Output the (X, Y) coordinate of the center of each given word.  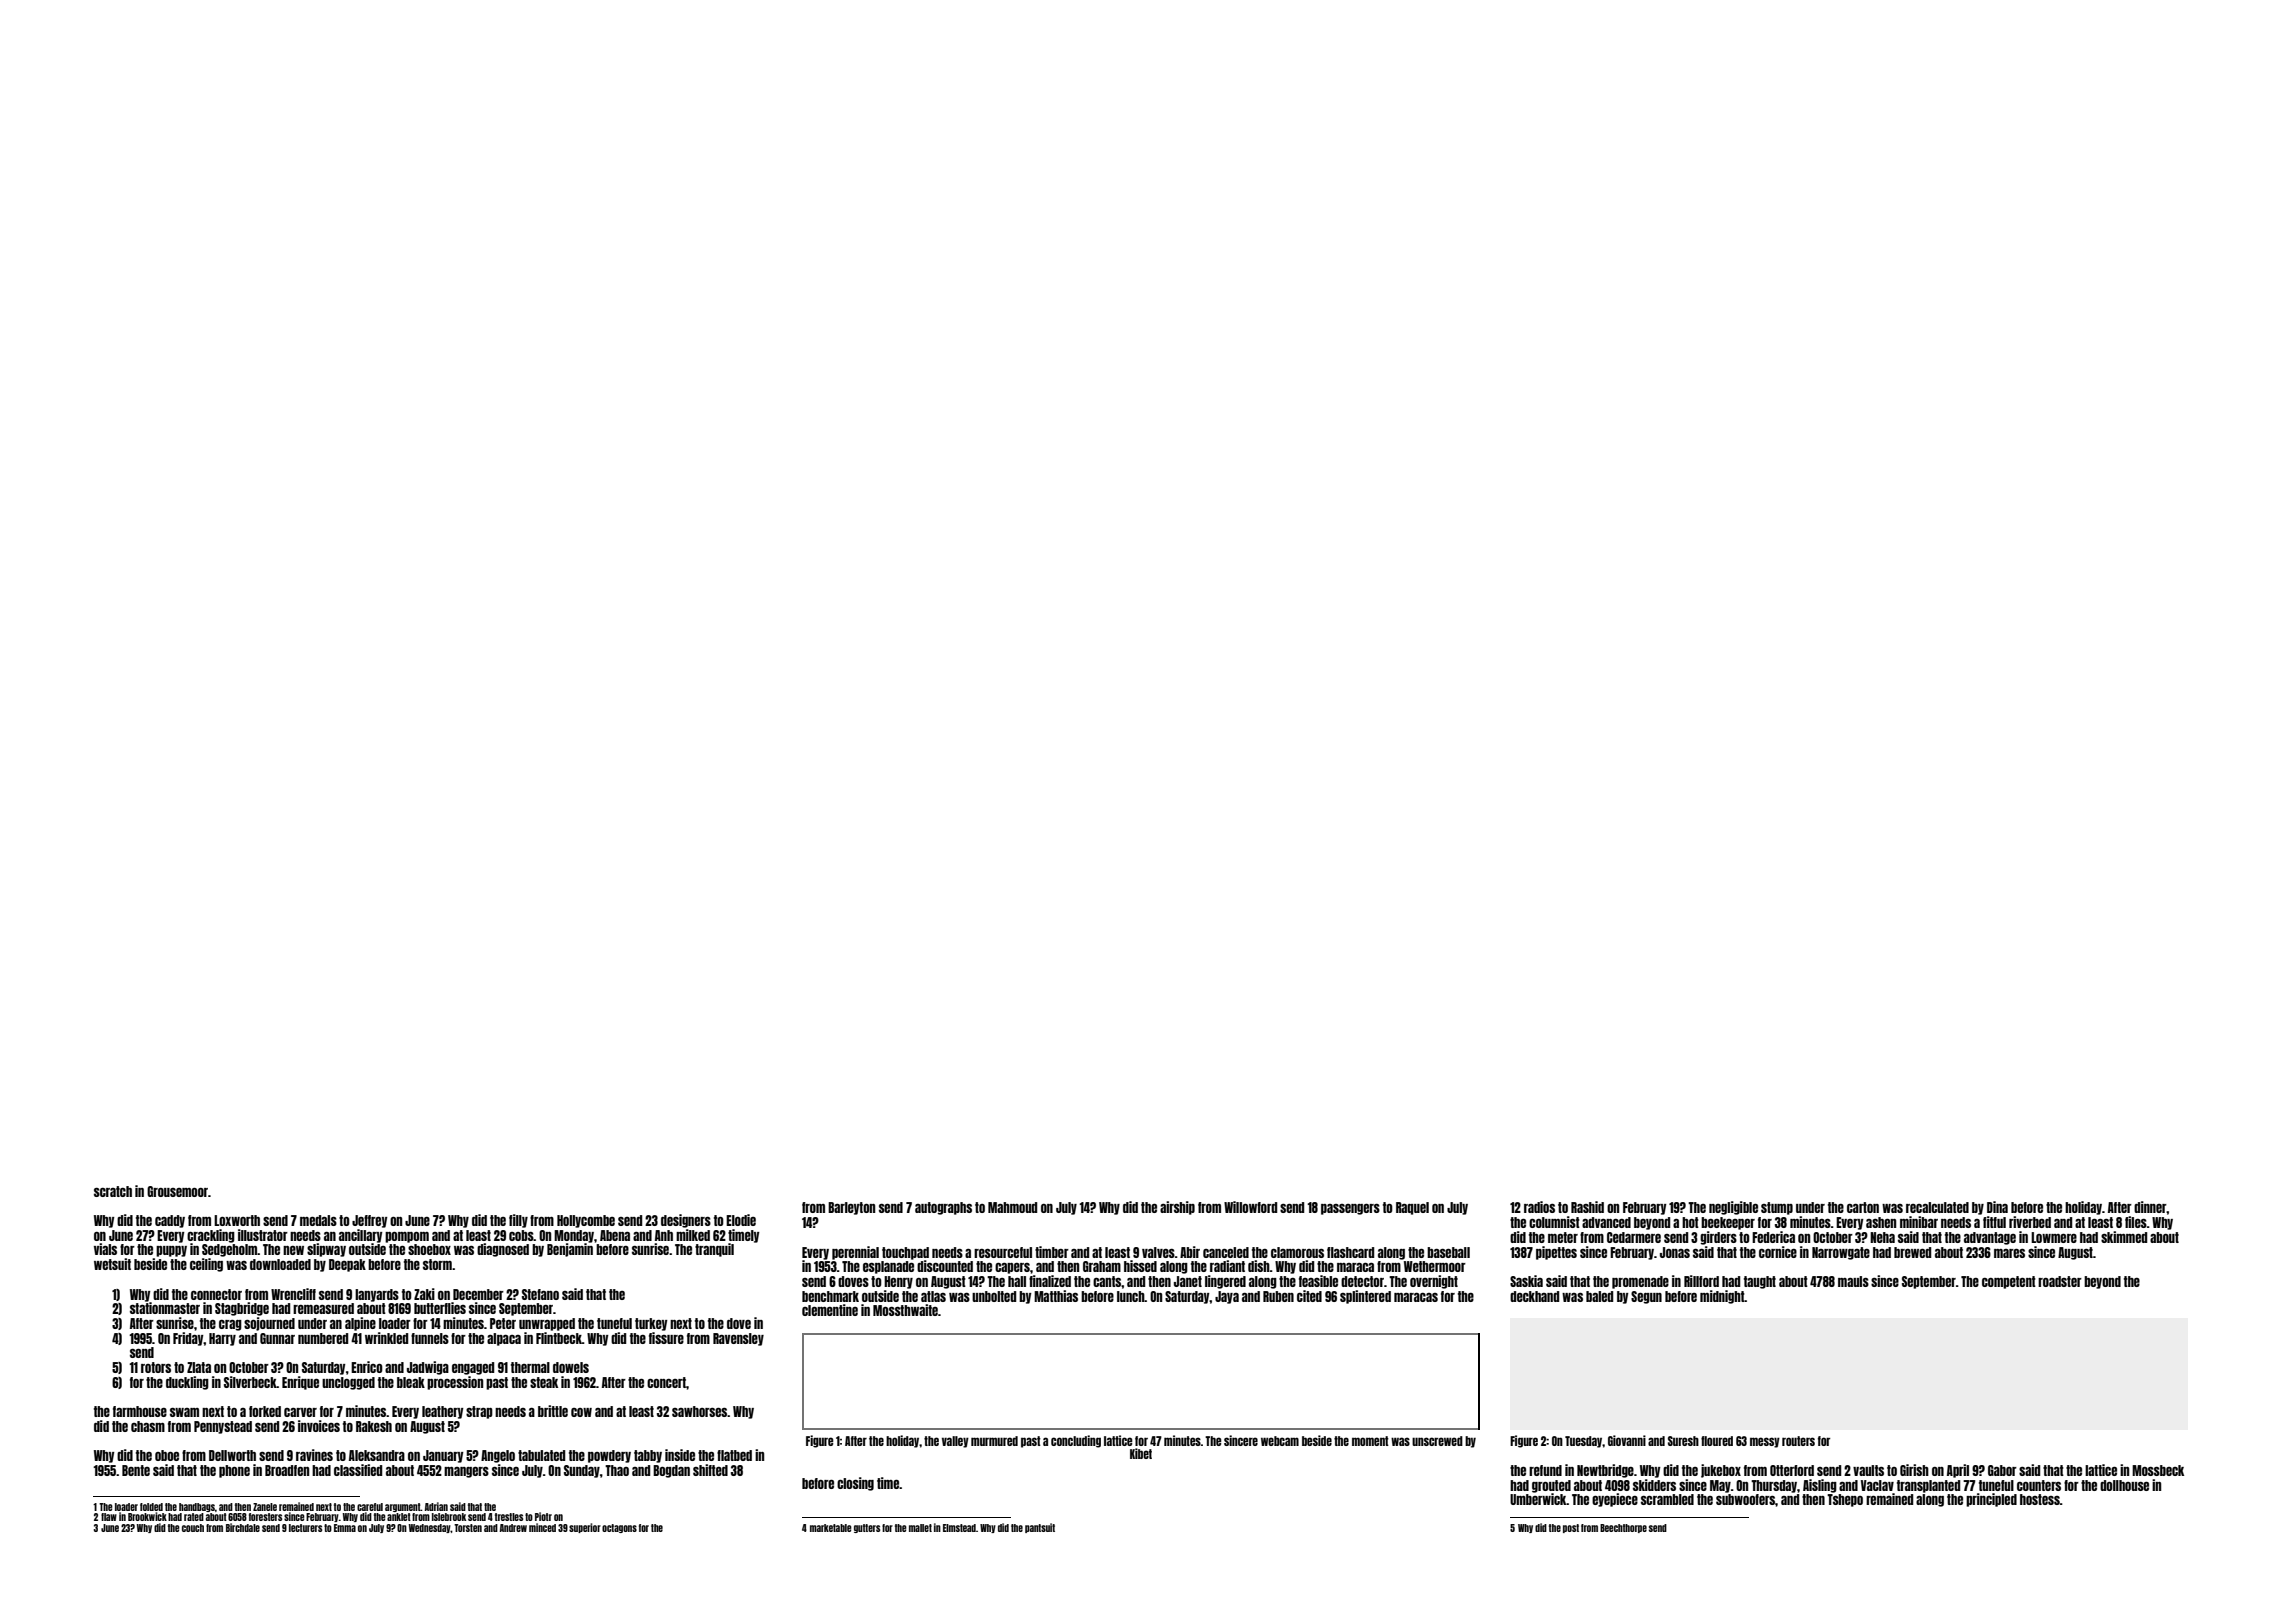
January (443, 1456)
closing (855, 1484)
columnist (1554, 1222)
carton (1863, 1207)
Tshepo (1845, 1500)
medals (318, 1220)
